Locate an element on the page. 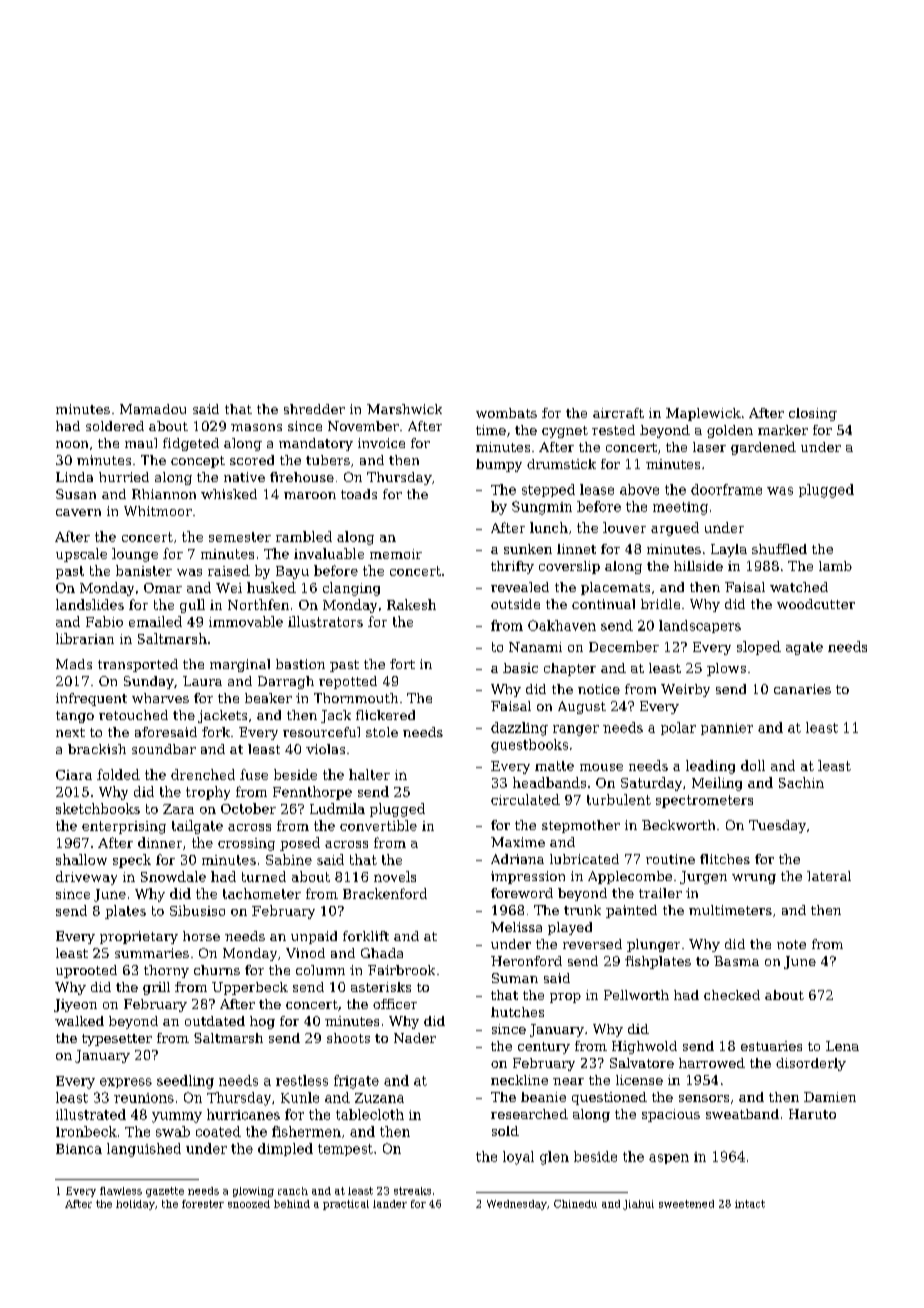  intact is located at coordinates (750, 1204).
